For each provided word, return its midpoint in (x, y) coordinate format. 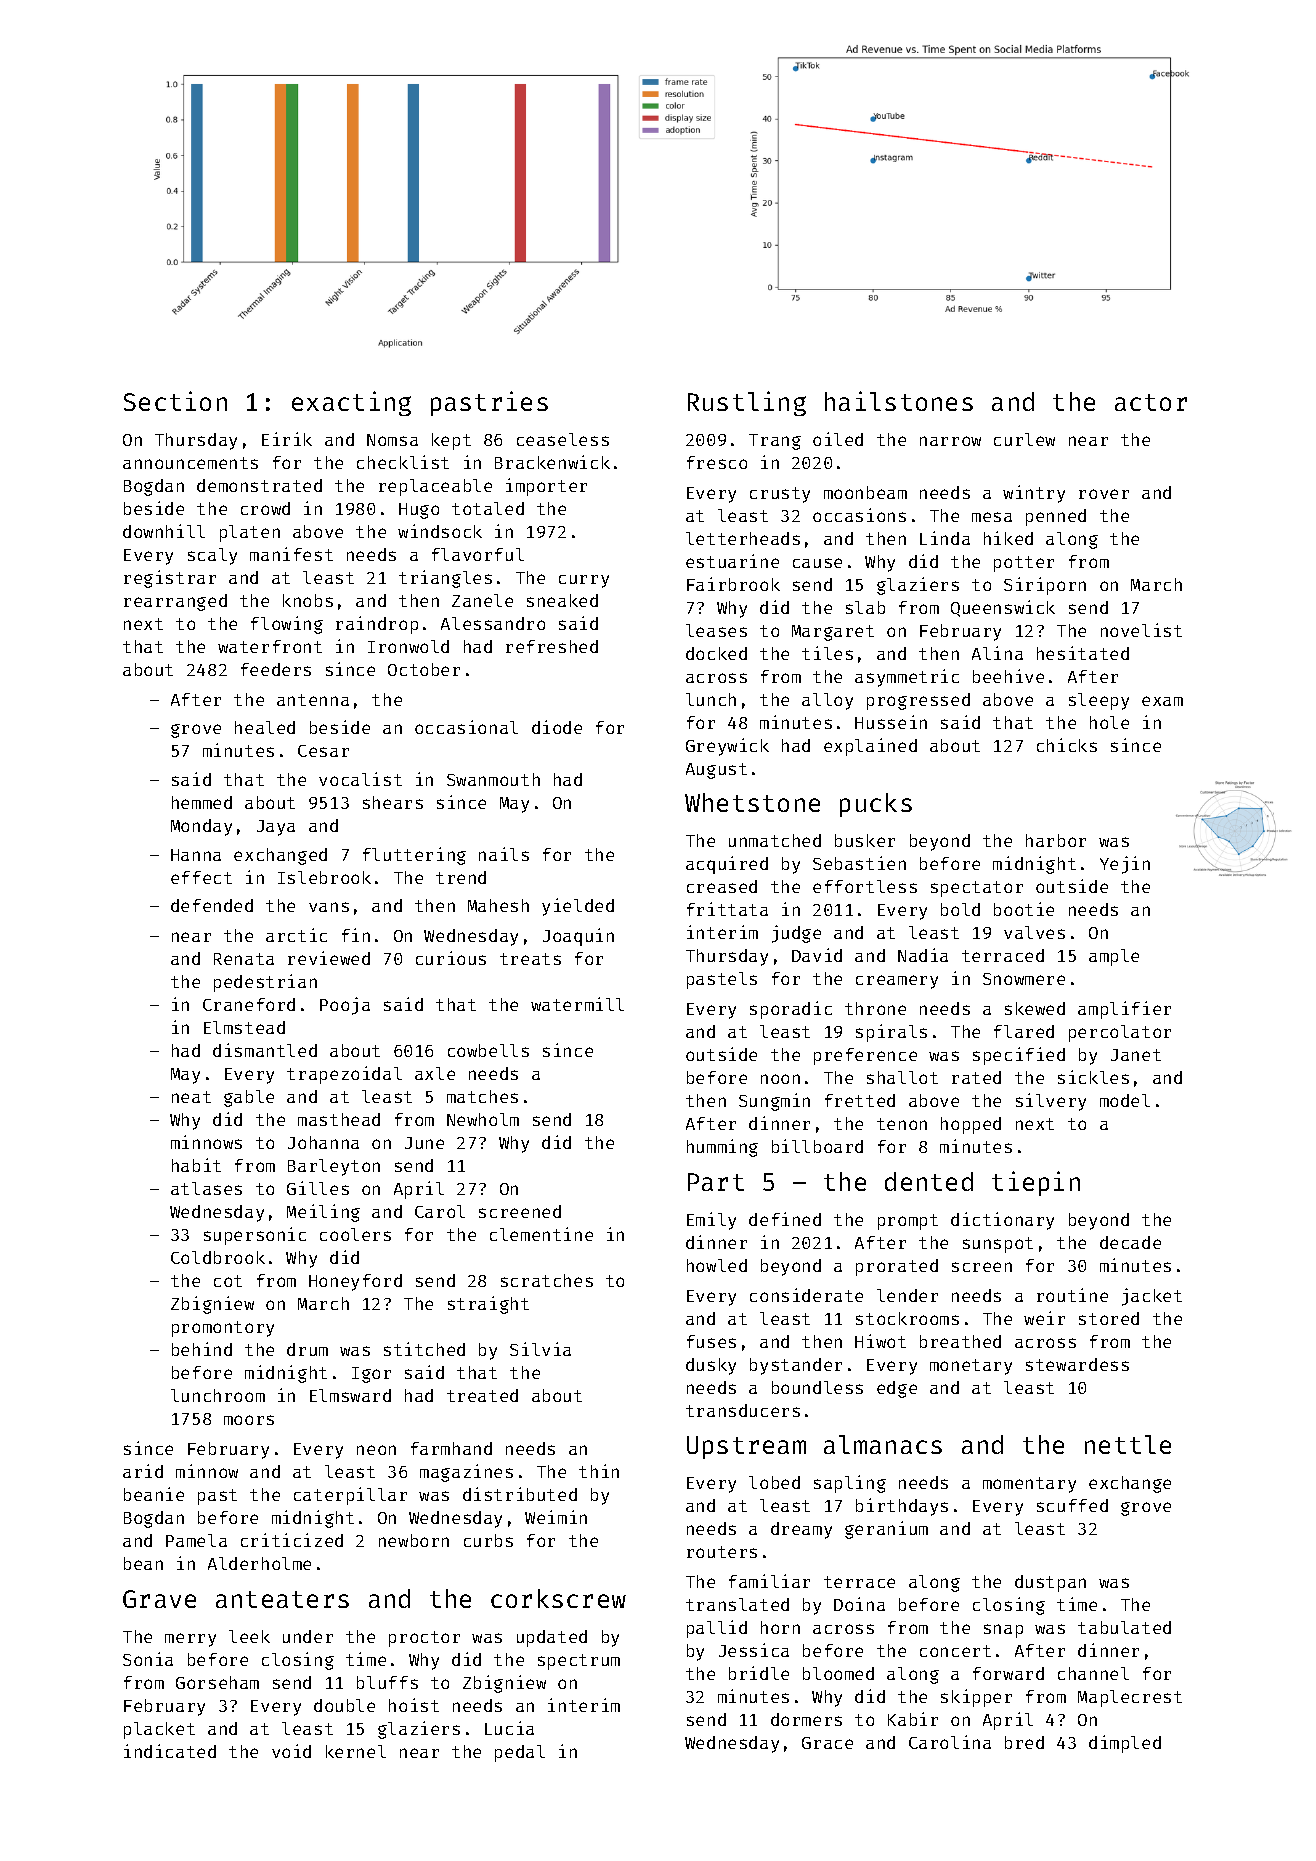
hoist (414, 1705)
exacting (351, 403)
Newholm (483, 1119)
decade (1130, 1242)
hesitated (1083, 653)
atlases (206, 1188)
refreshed (552, 646)
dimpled (1125, 1744)
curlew (1024, 439)
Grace (827, 1743)
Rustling (747, 403)
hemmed (202, 802)
